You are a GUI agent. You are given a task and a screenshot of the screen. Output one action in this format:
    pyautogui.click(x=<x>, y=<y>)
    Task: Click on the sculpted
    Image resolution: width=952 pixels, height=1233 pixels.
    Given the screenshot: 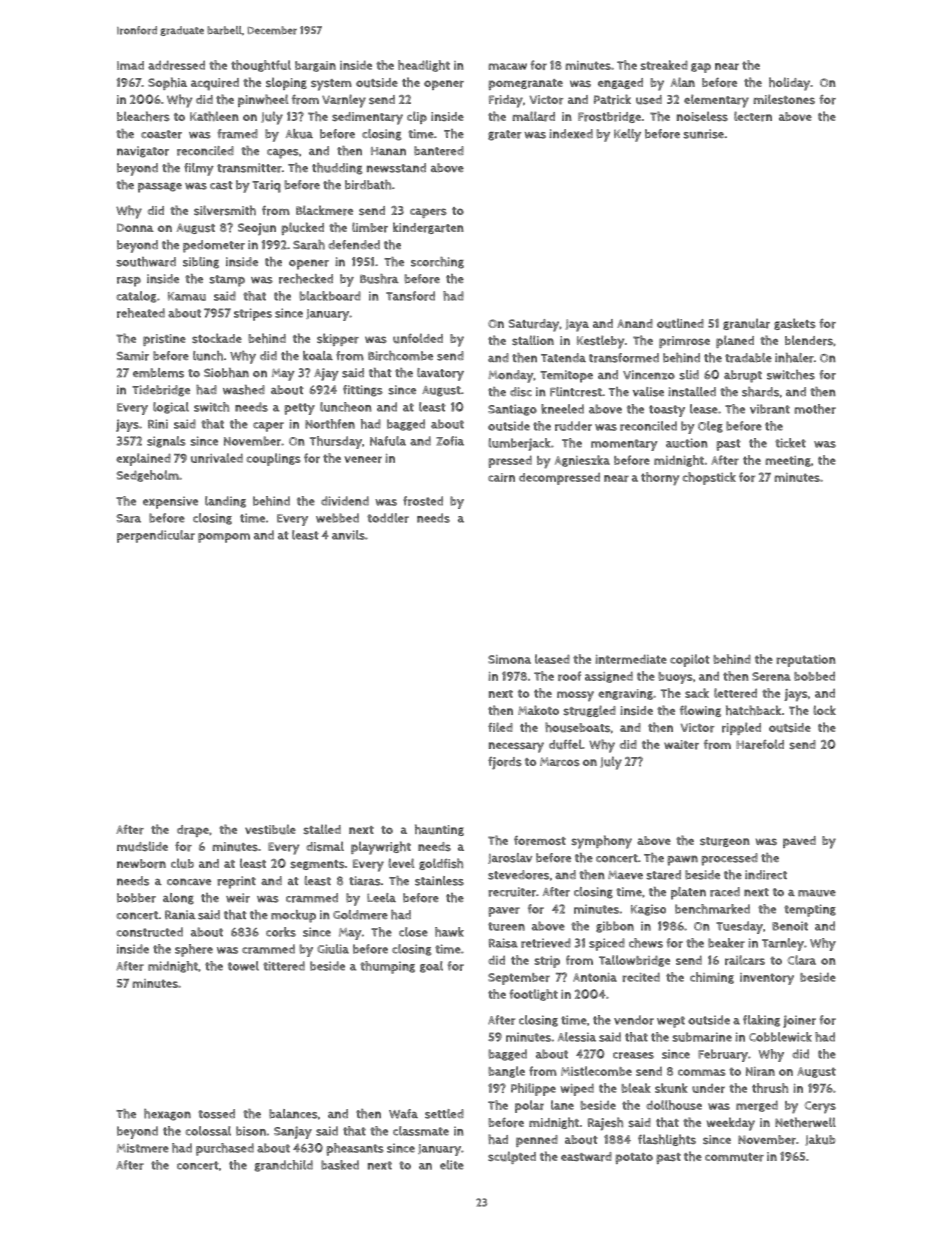 What is the action you would take?
    pyautogui.click(x=512, y=1157)
